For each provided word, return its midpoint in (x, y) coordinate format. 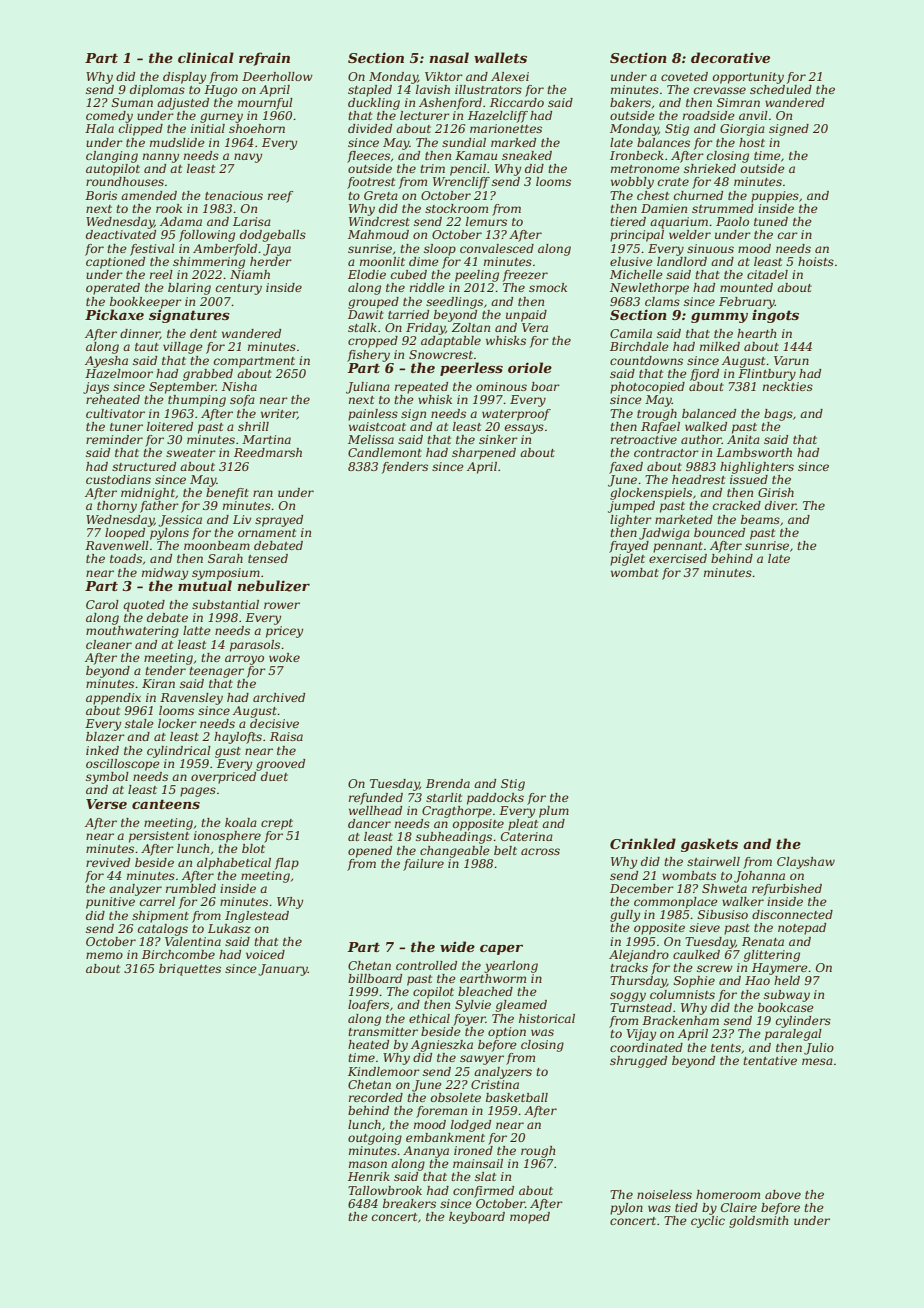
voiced (265, 954)
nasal (449, 57)
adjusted (183, 104)
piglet (627, 560)
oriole (530, 367)
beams (760, 519)
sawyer (482, 1060)
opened (370, 852)
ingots (775, 316)
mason (368, 1164)
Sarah (225, 558)
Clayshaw (806, 863)
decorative (730, 57)
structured (144, 466)
